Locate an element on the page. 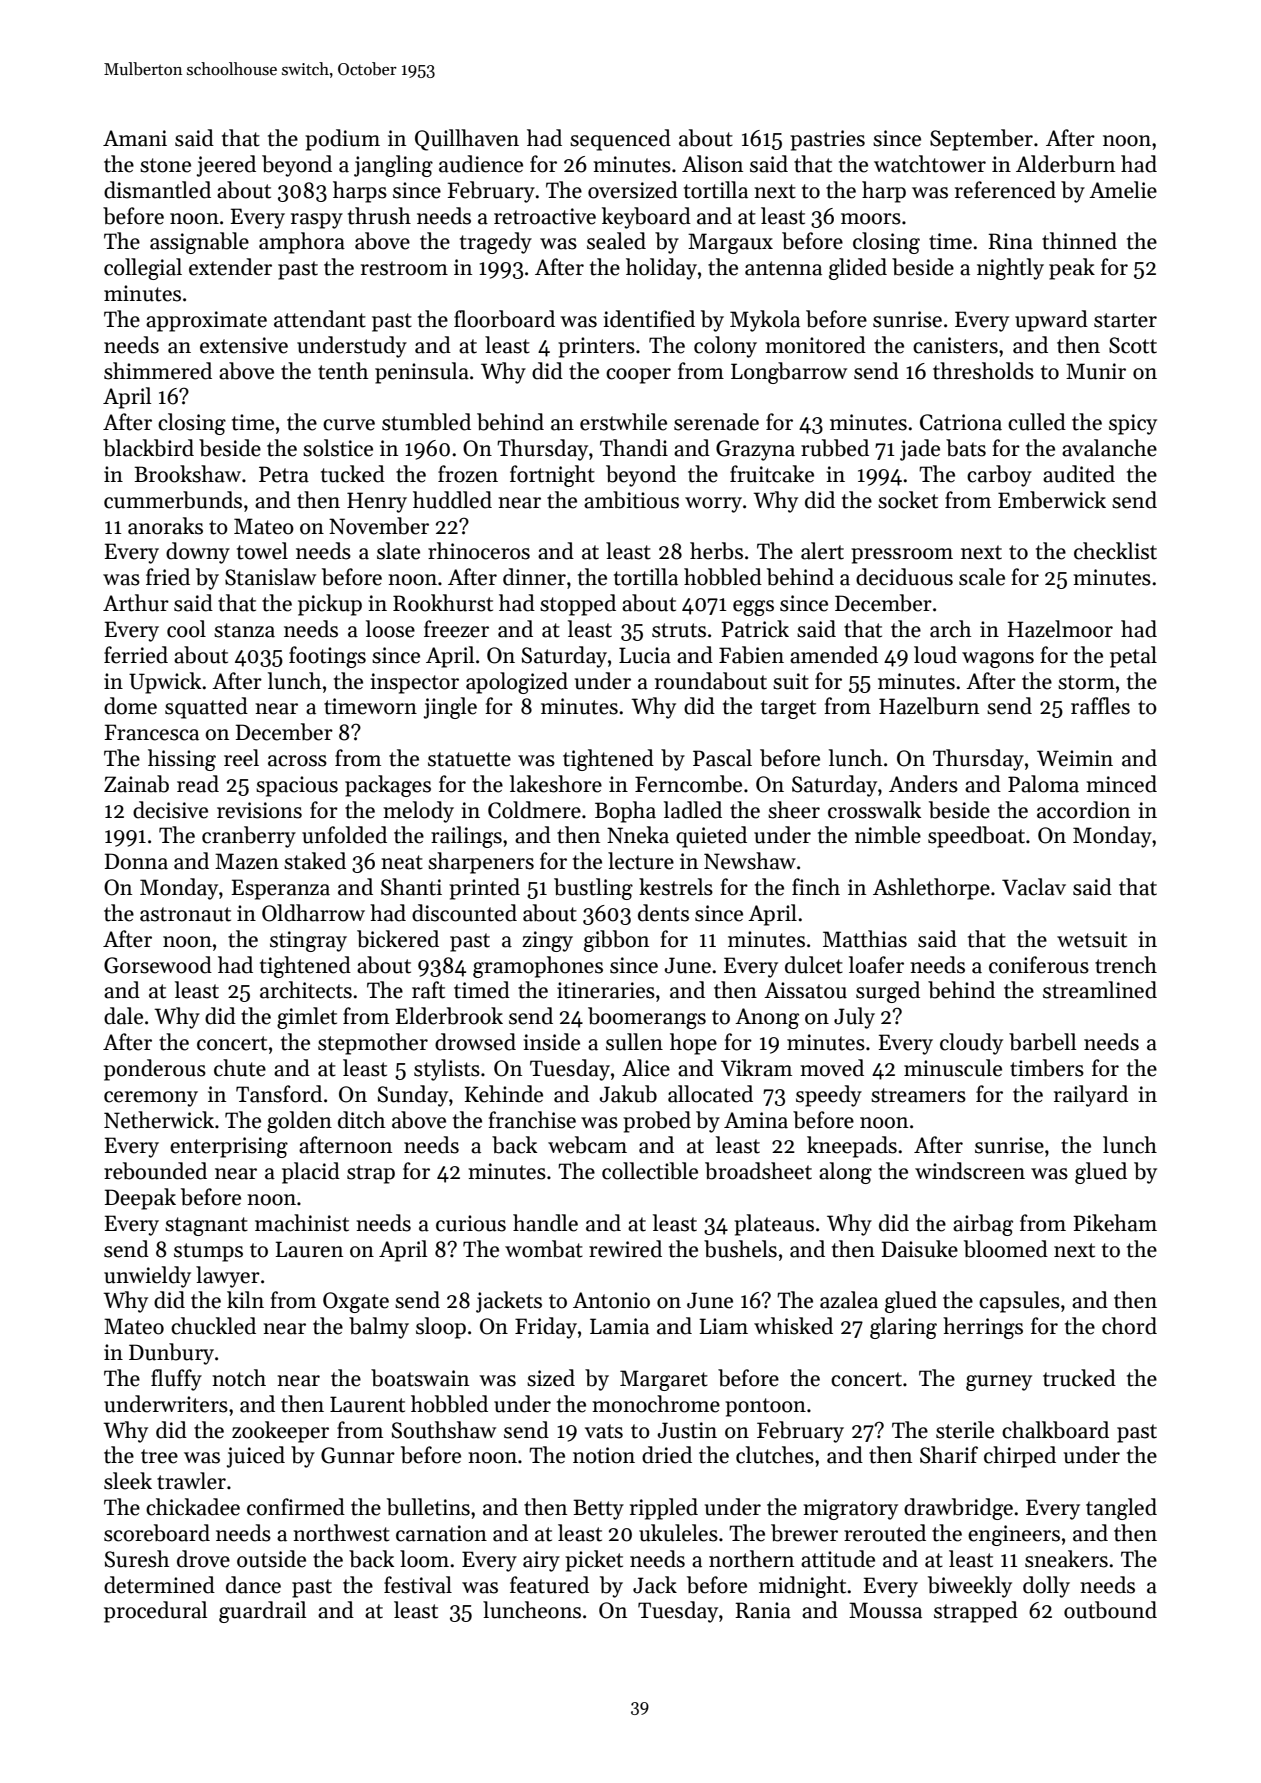 The width and height of the document is (1261, 1783). trench is located at coordinates (1126, 965).
